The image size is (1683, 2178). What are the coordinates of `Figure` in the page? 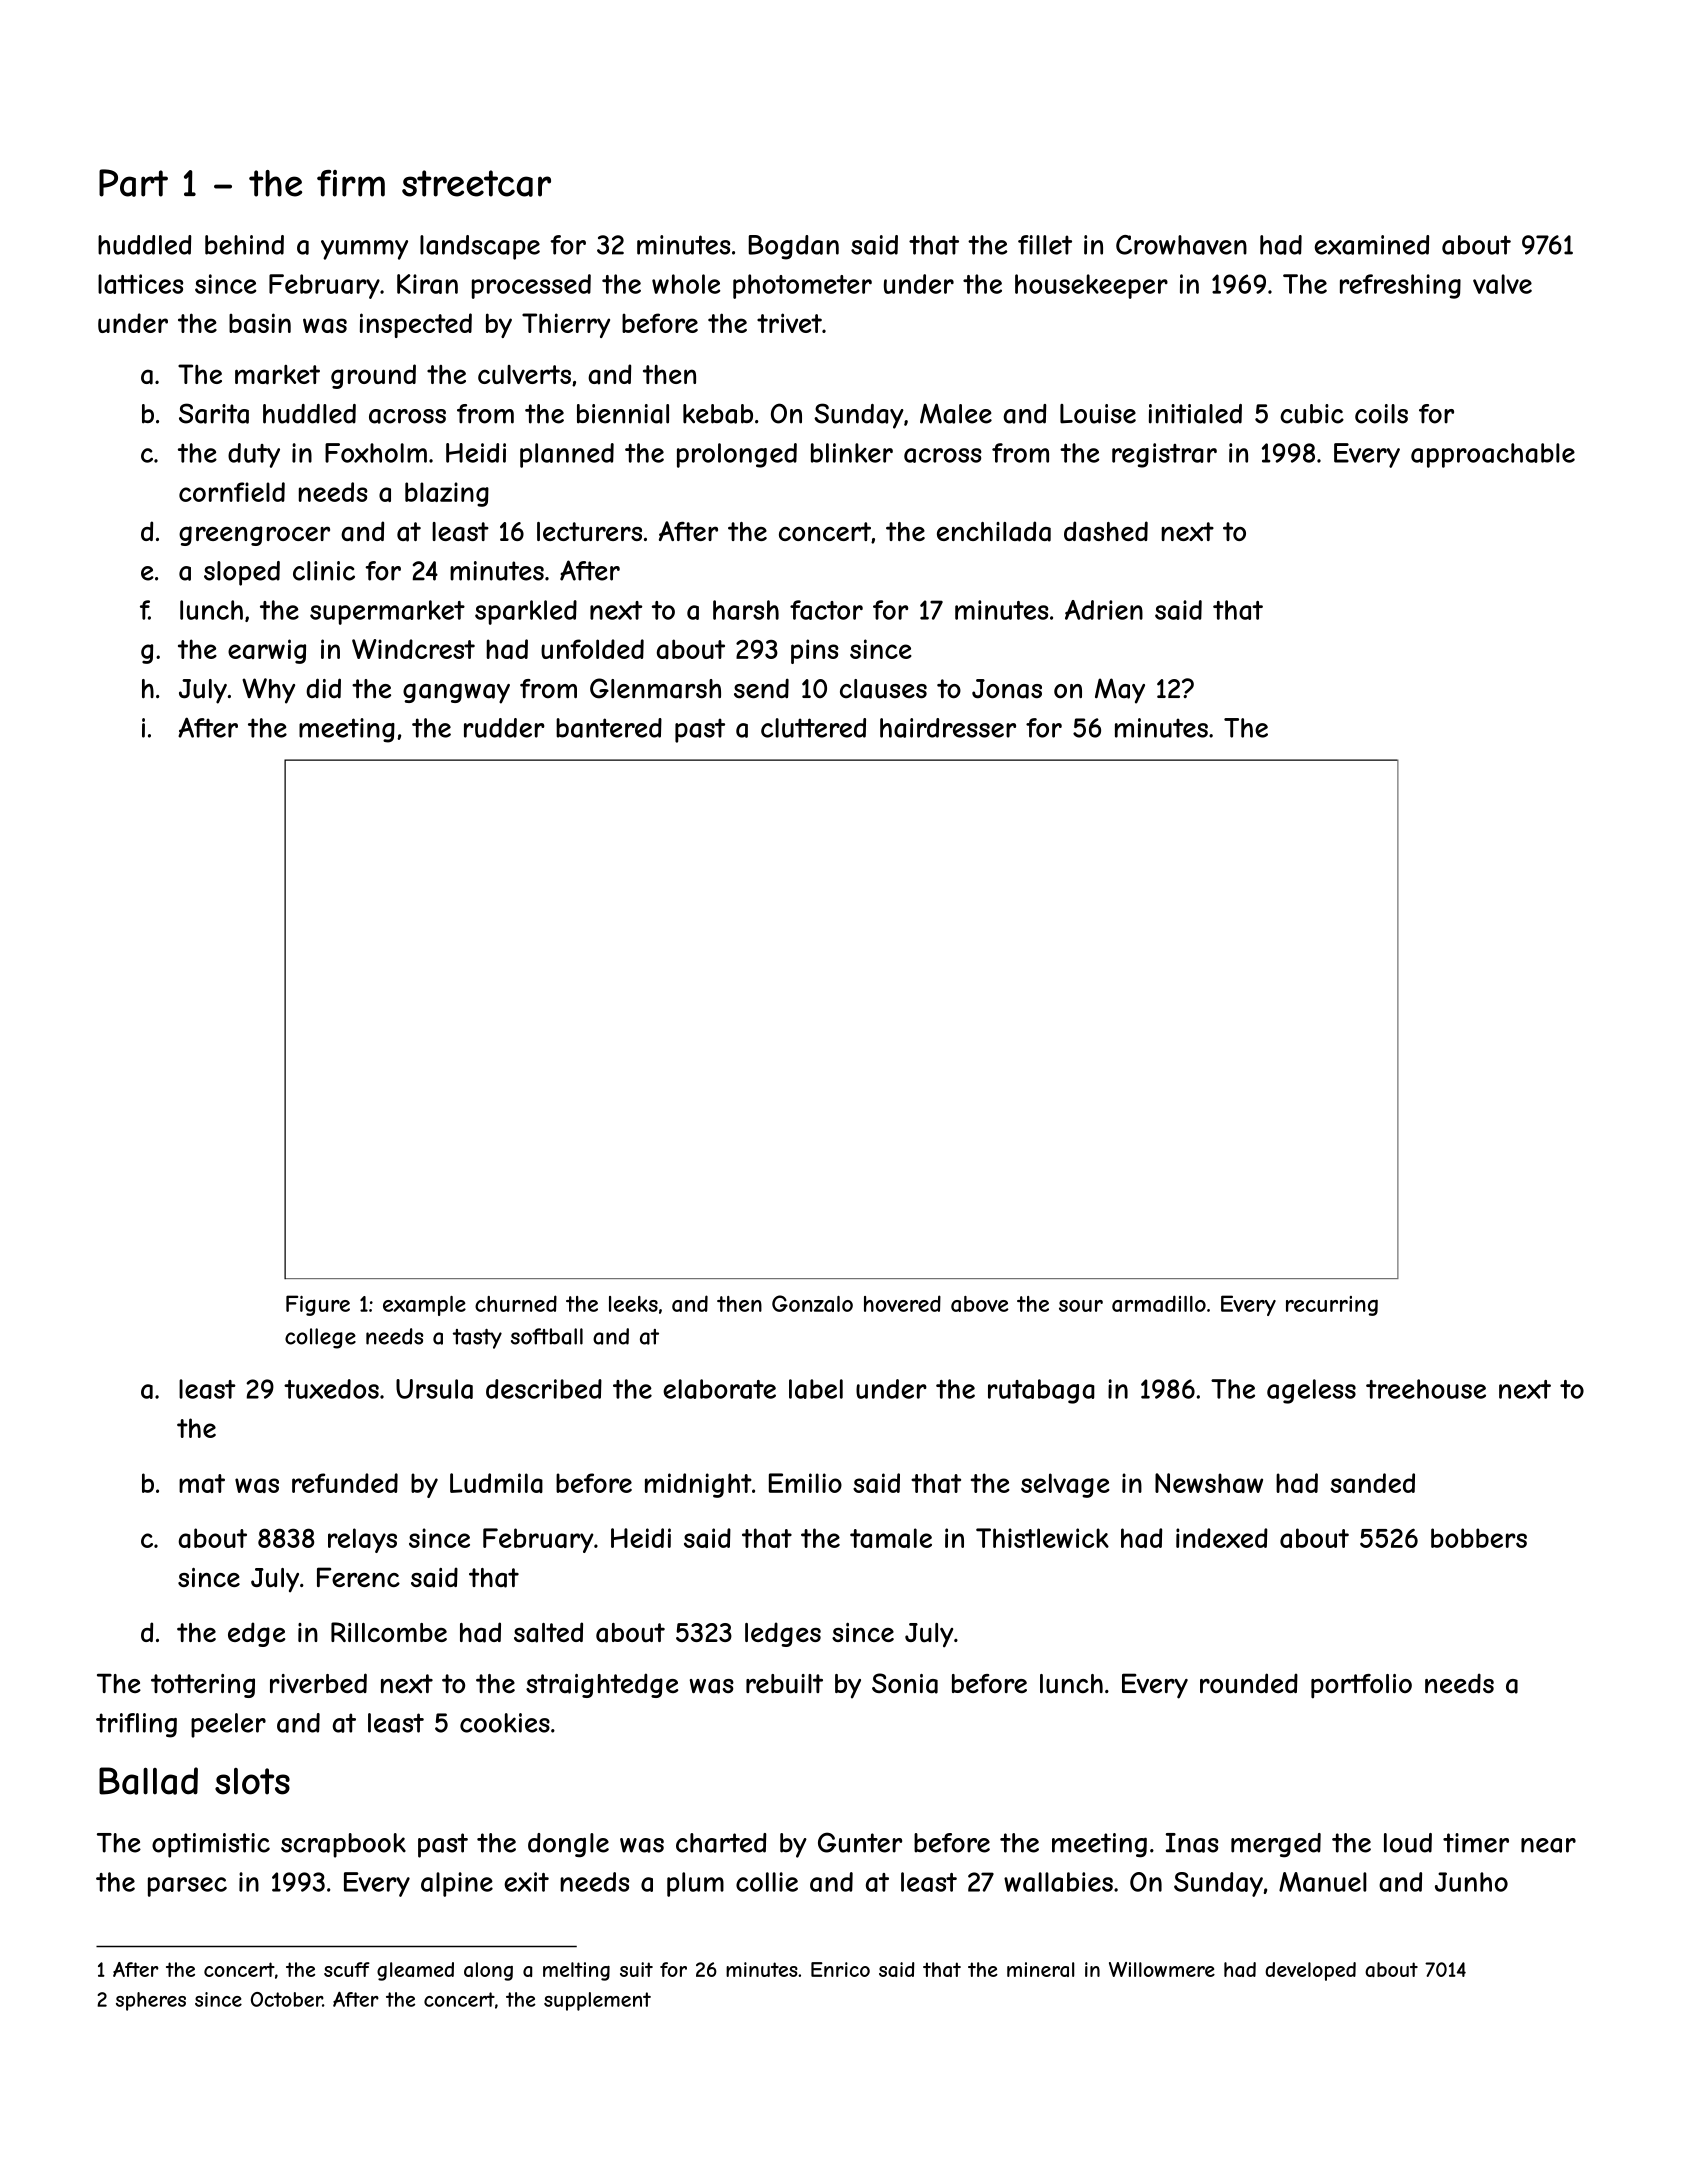 It's located at (318, 1305).
